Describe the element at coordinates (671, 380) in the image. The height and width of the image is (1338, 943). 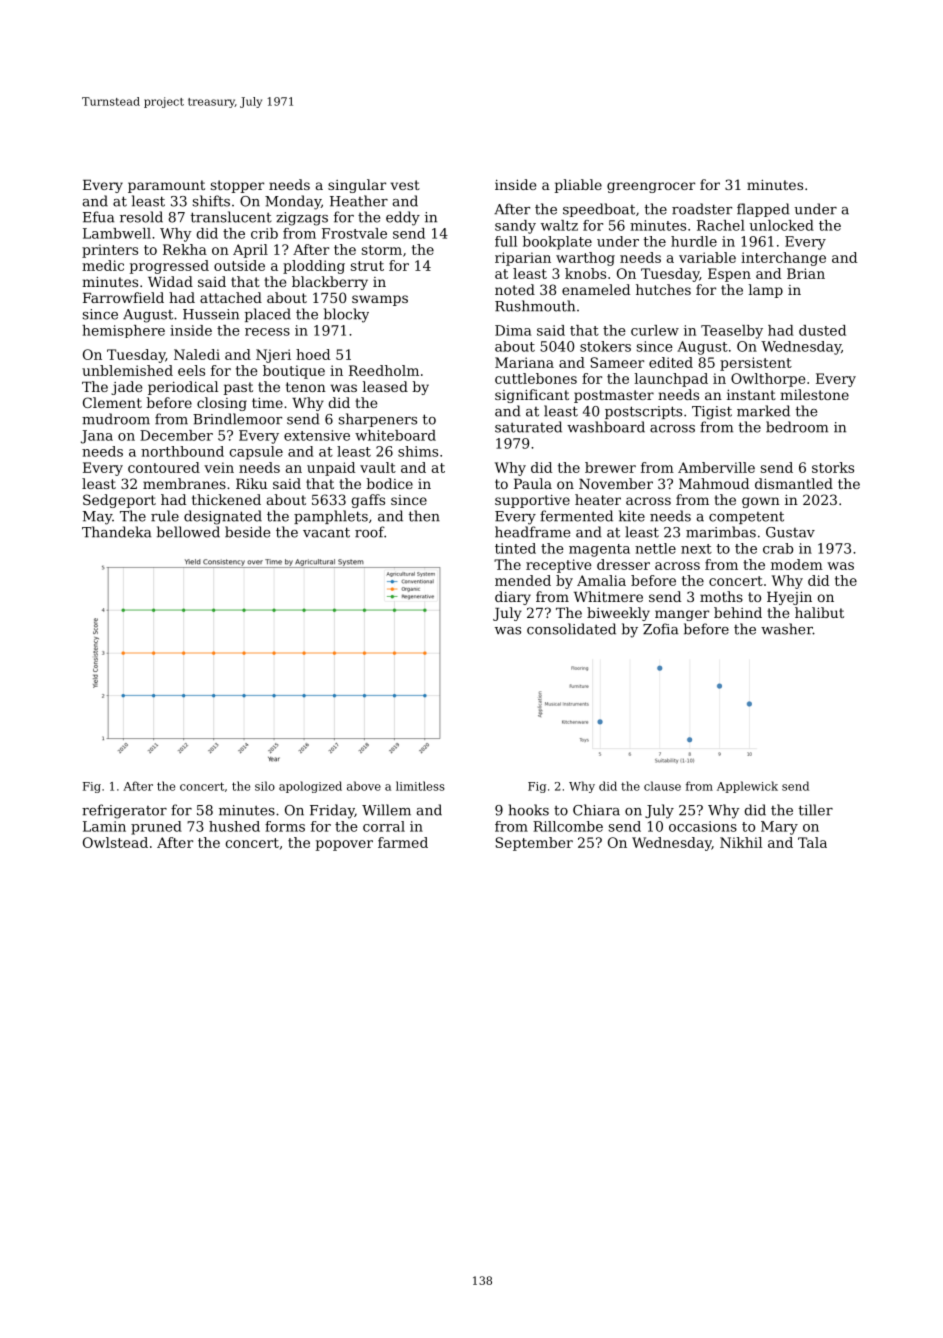
I see `launchpad` at that location.
